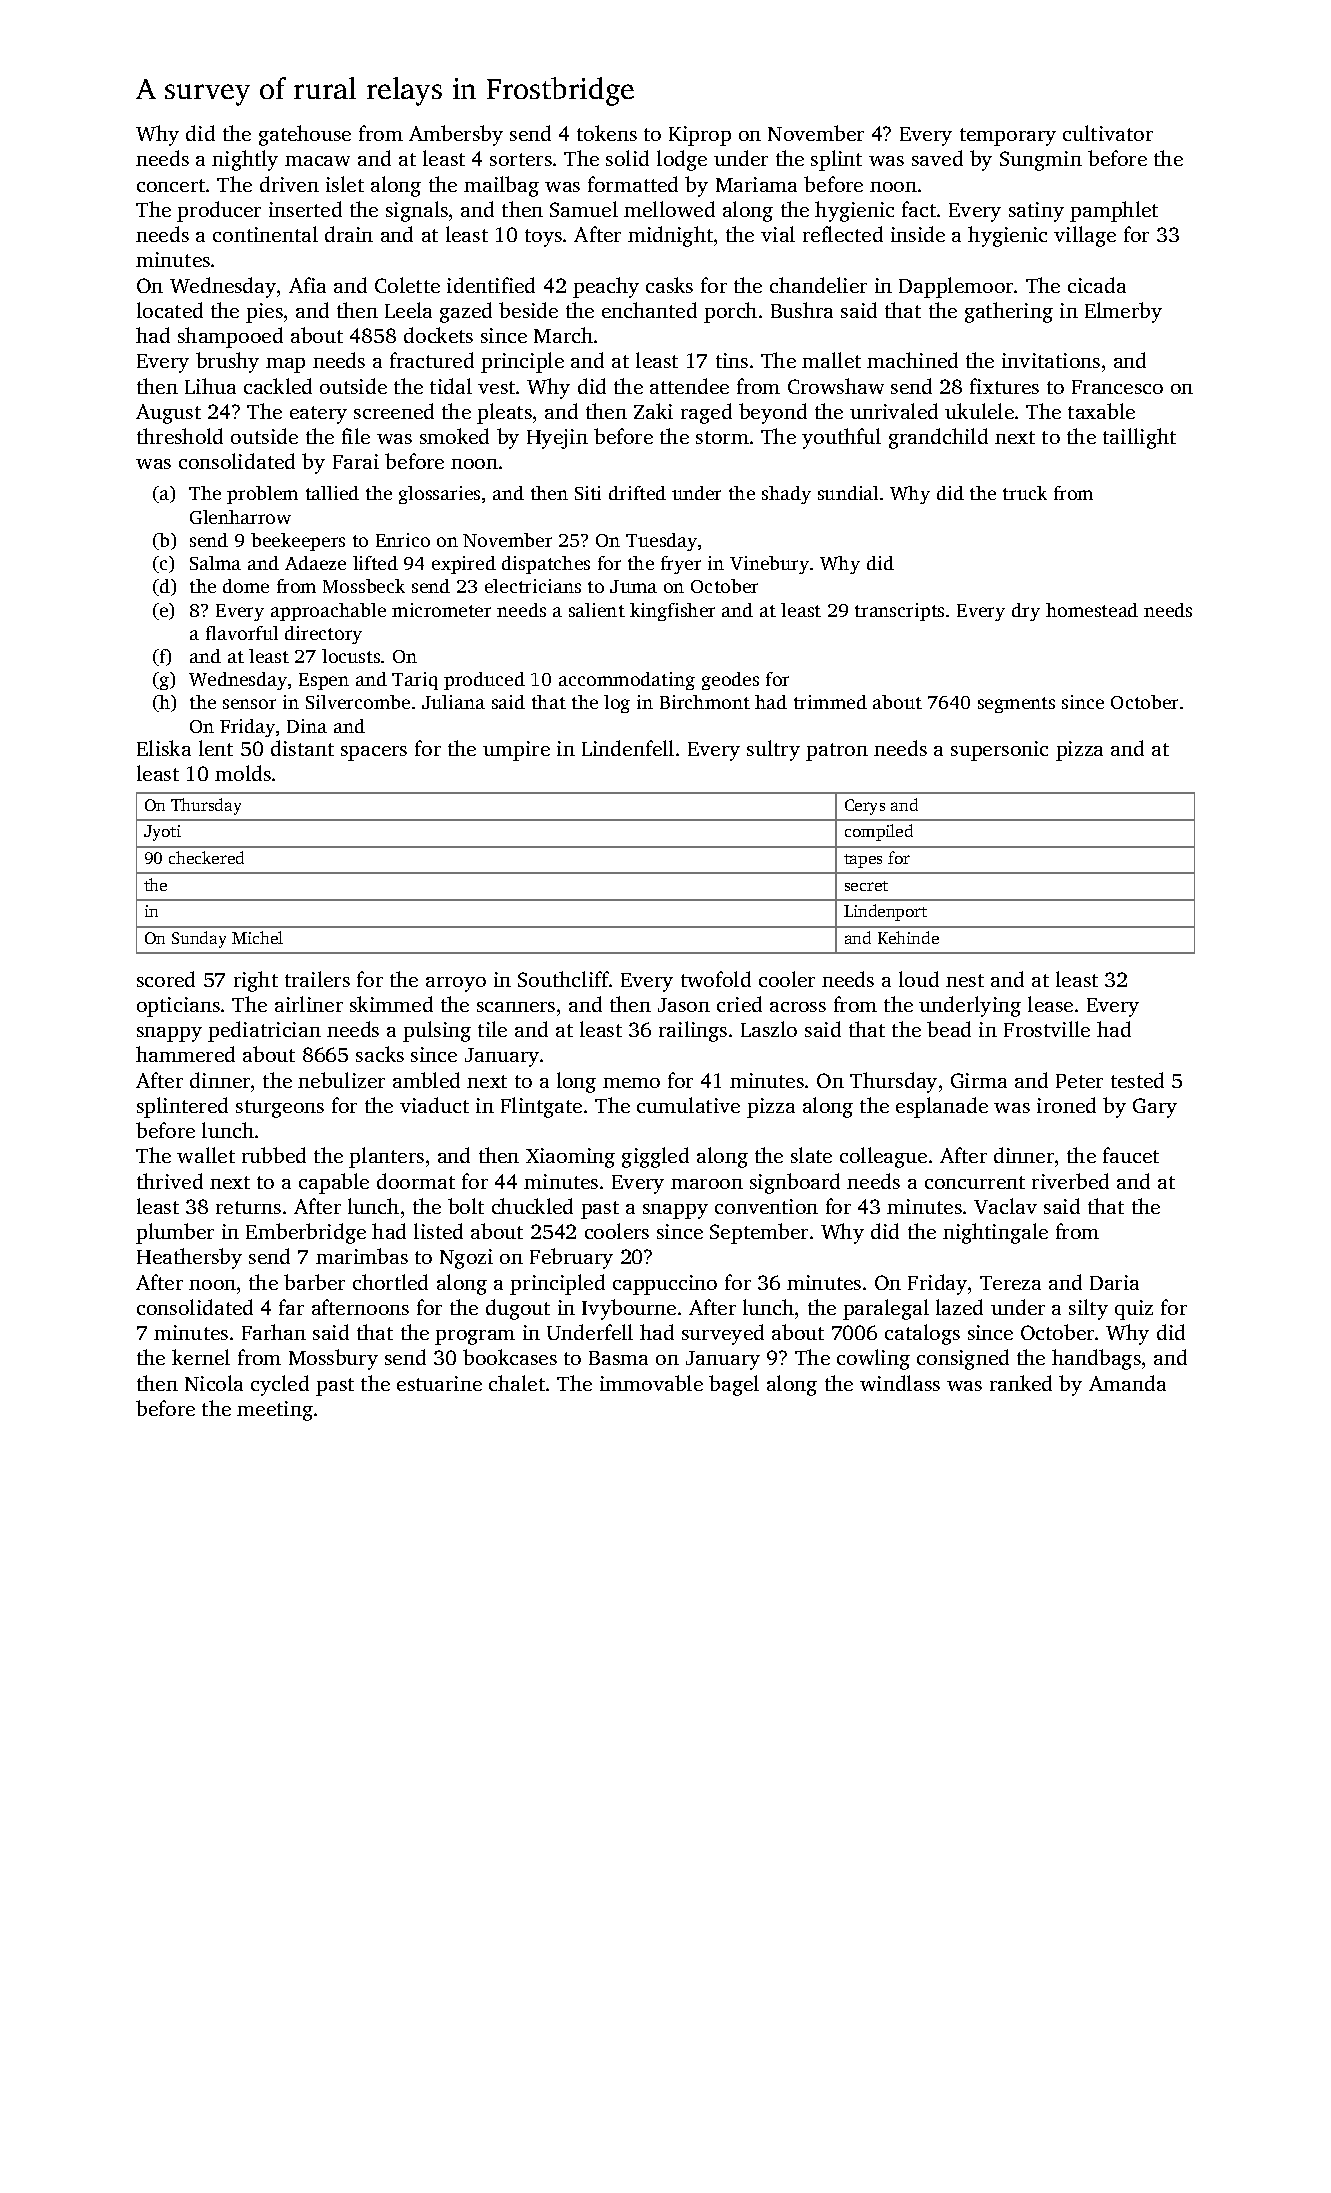 The image size is (1331, 2193). Describe the element at coordinates (963, 1359) in the image. I see `consigned` at that location.
